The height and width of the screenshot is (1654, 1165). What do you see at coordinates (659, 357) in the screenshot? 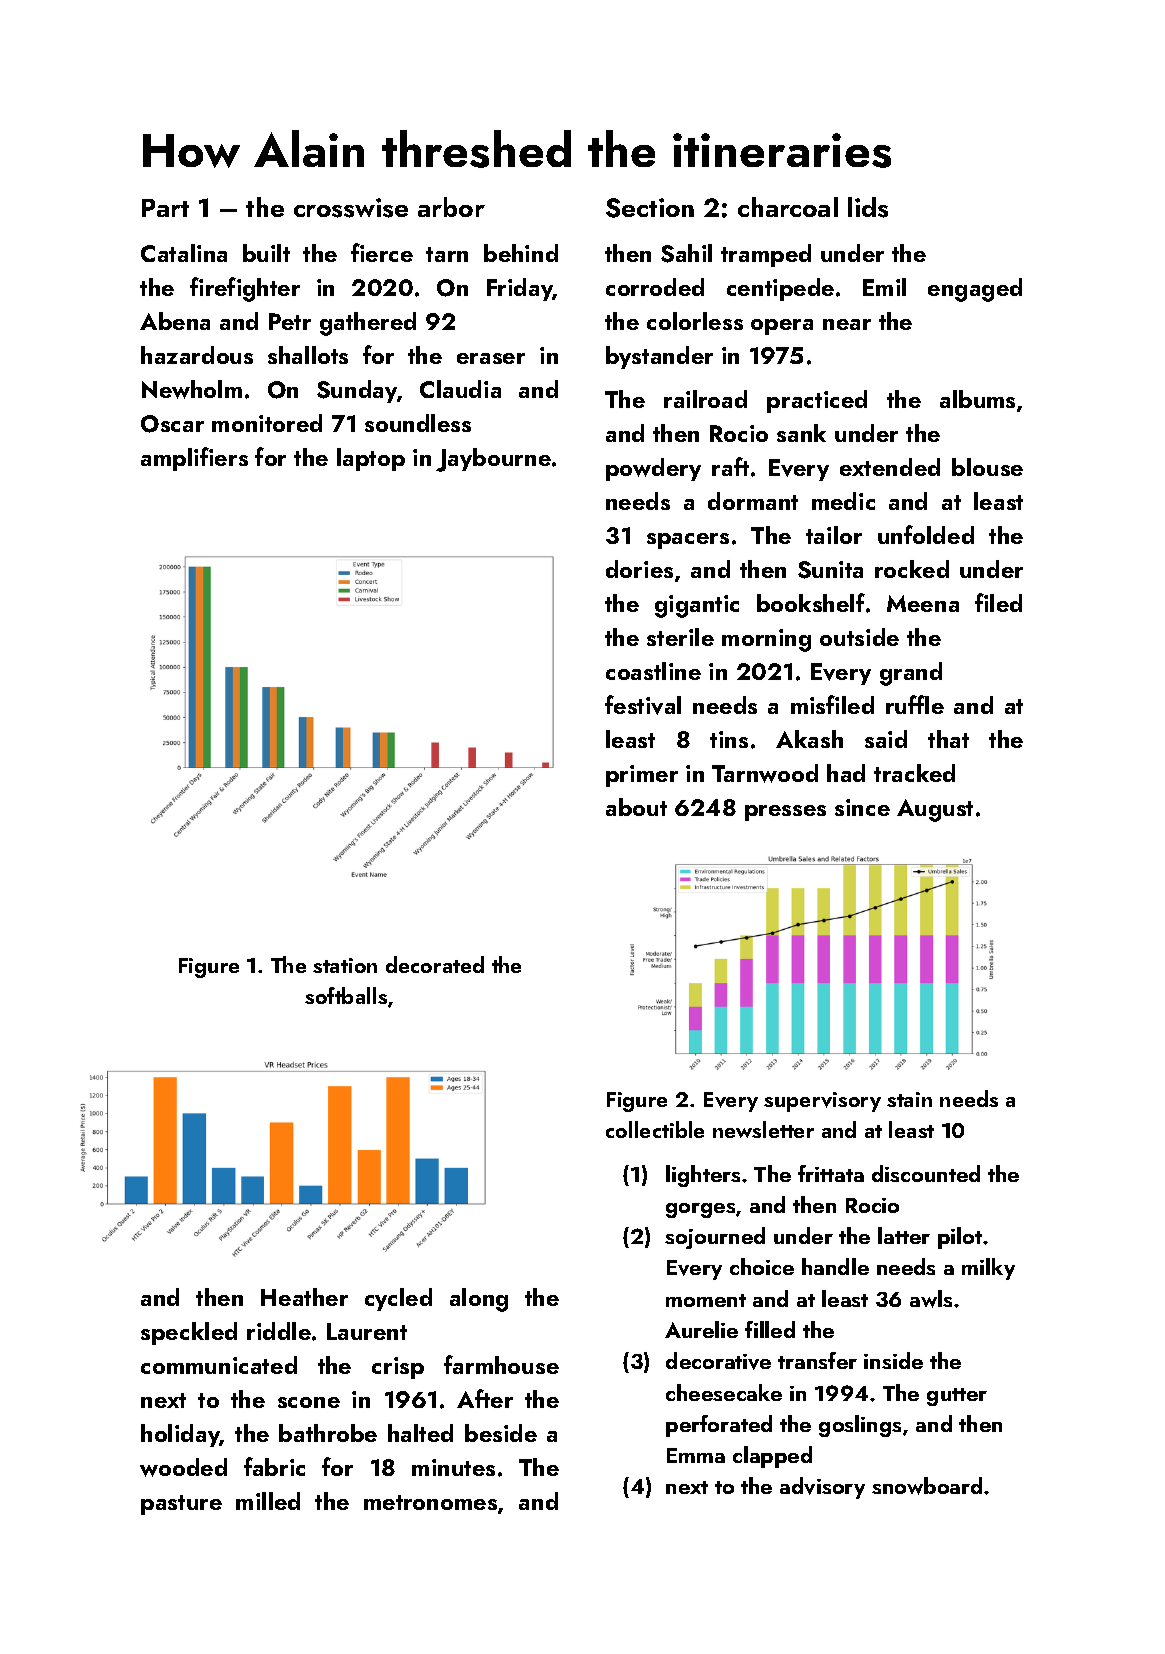
I see `bystander` at bounding box center [659, 357].
